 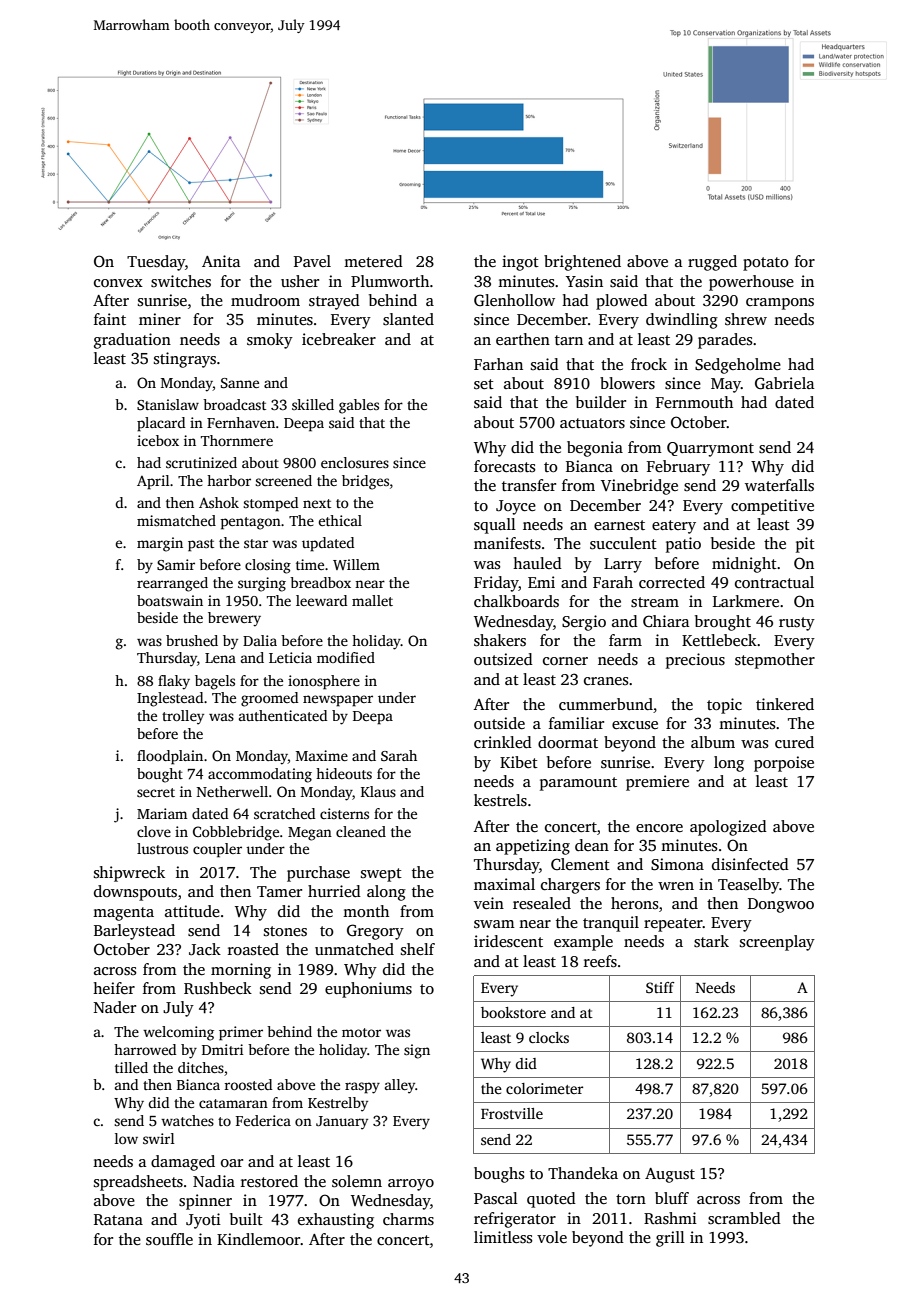 What do you see at coordinates (187, 1120) in the screenshot?
I see `watches` at bounding box center [187, 1120].
